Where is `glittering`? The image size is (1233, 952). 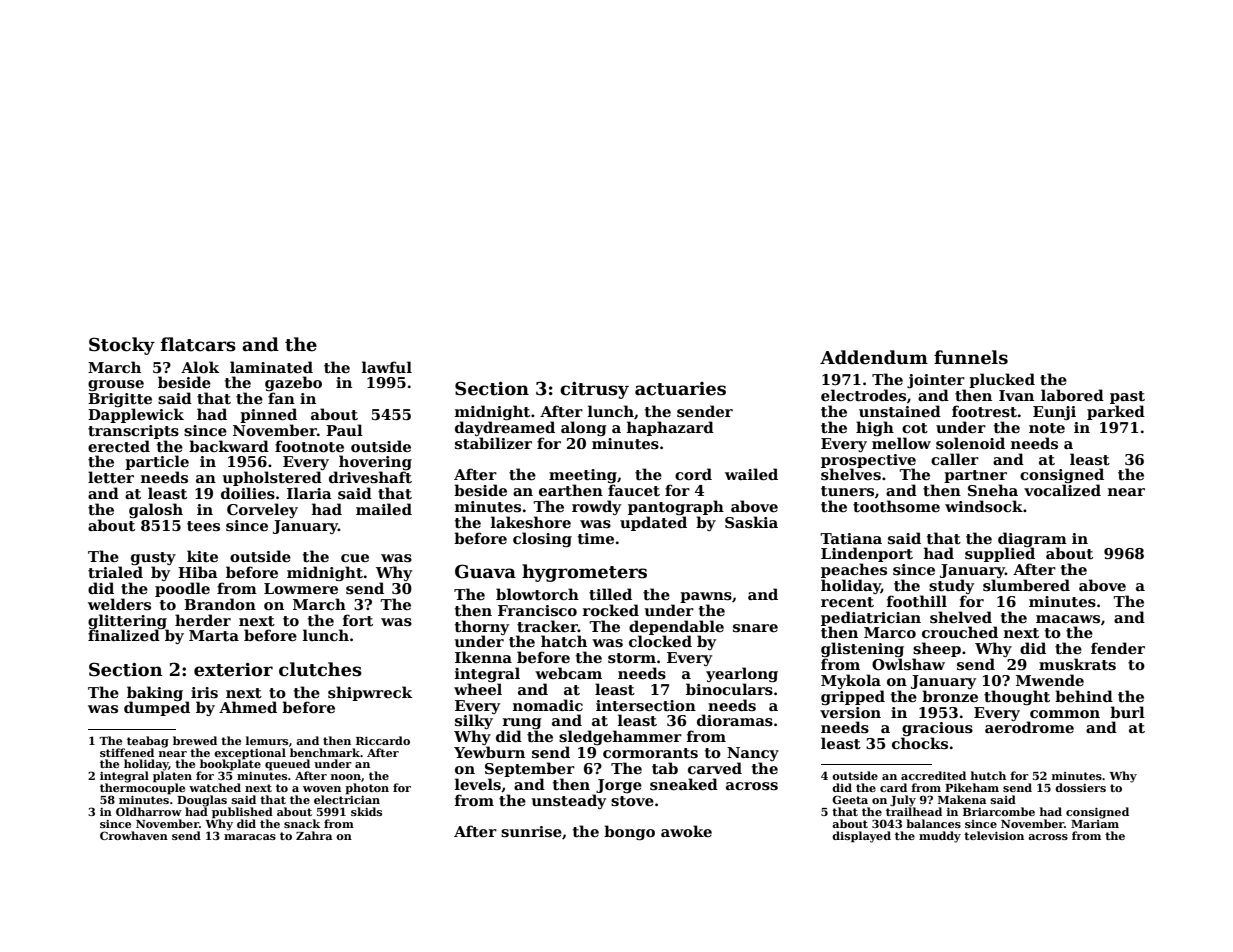
glittering is located at coordinates (127, 621).
